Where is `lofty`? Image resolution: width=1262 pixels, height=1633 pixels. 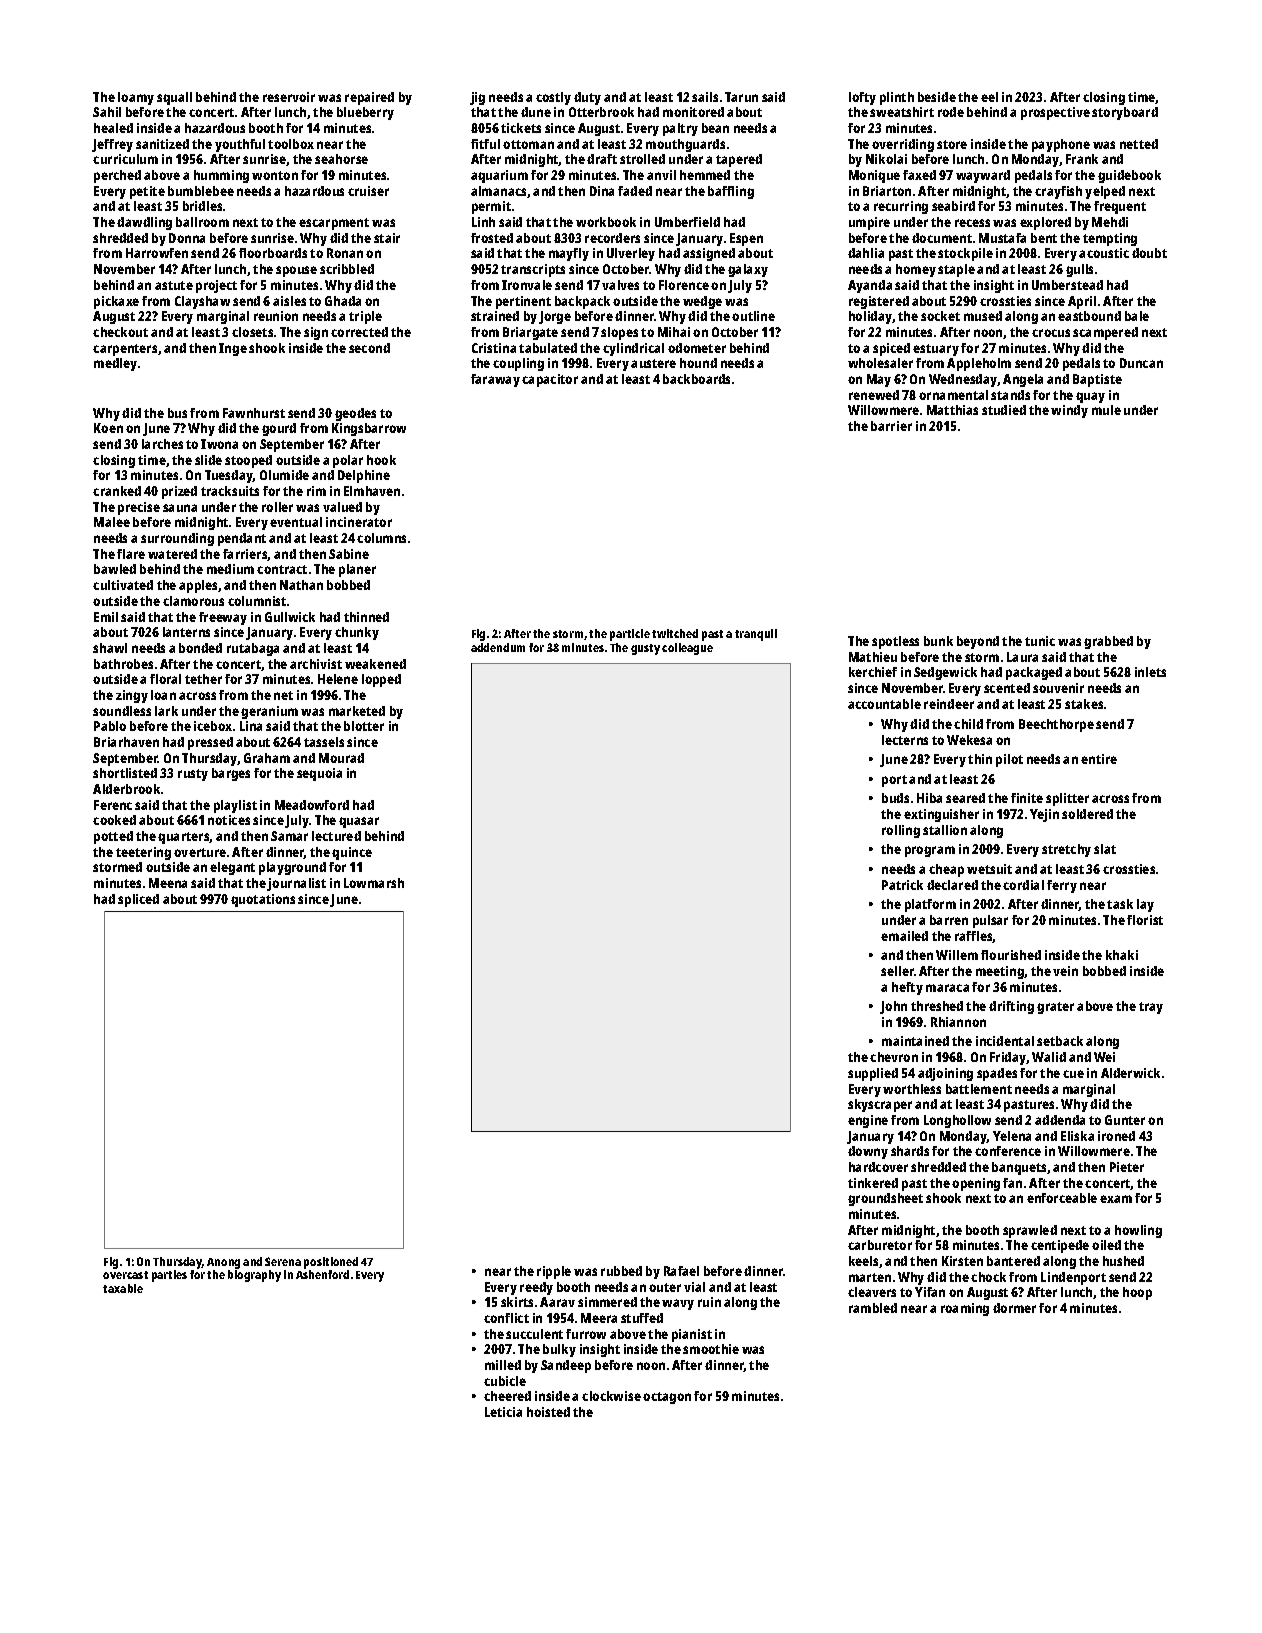 lofty is located at coordinates (862, 98).
